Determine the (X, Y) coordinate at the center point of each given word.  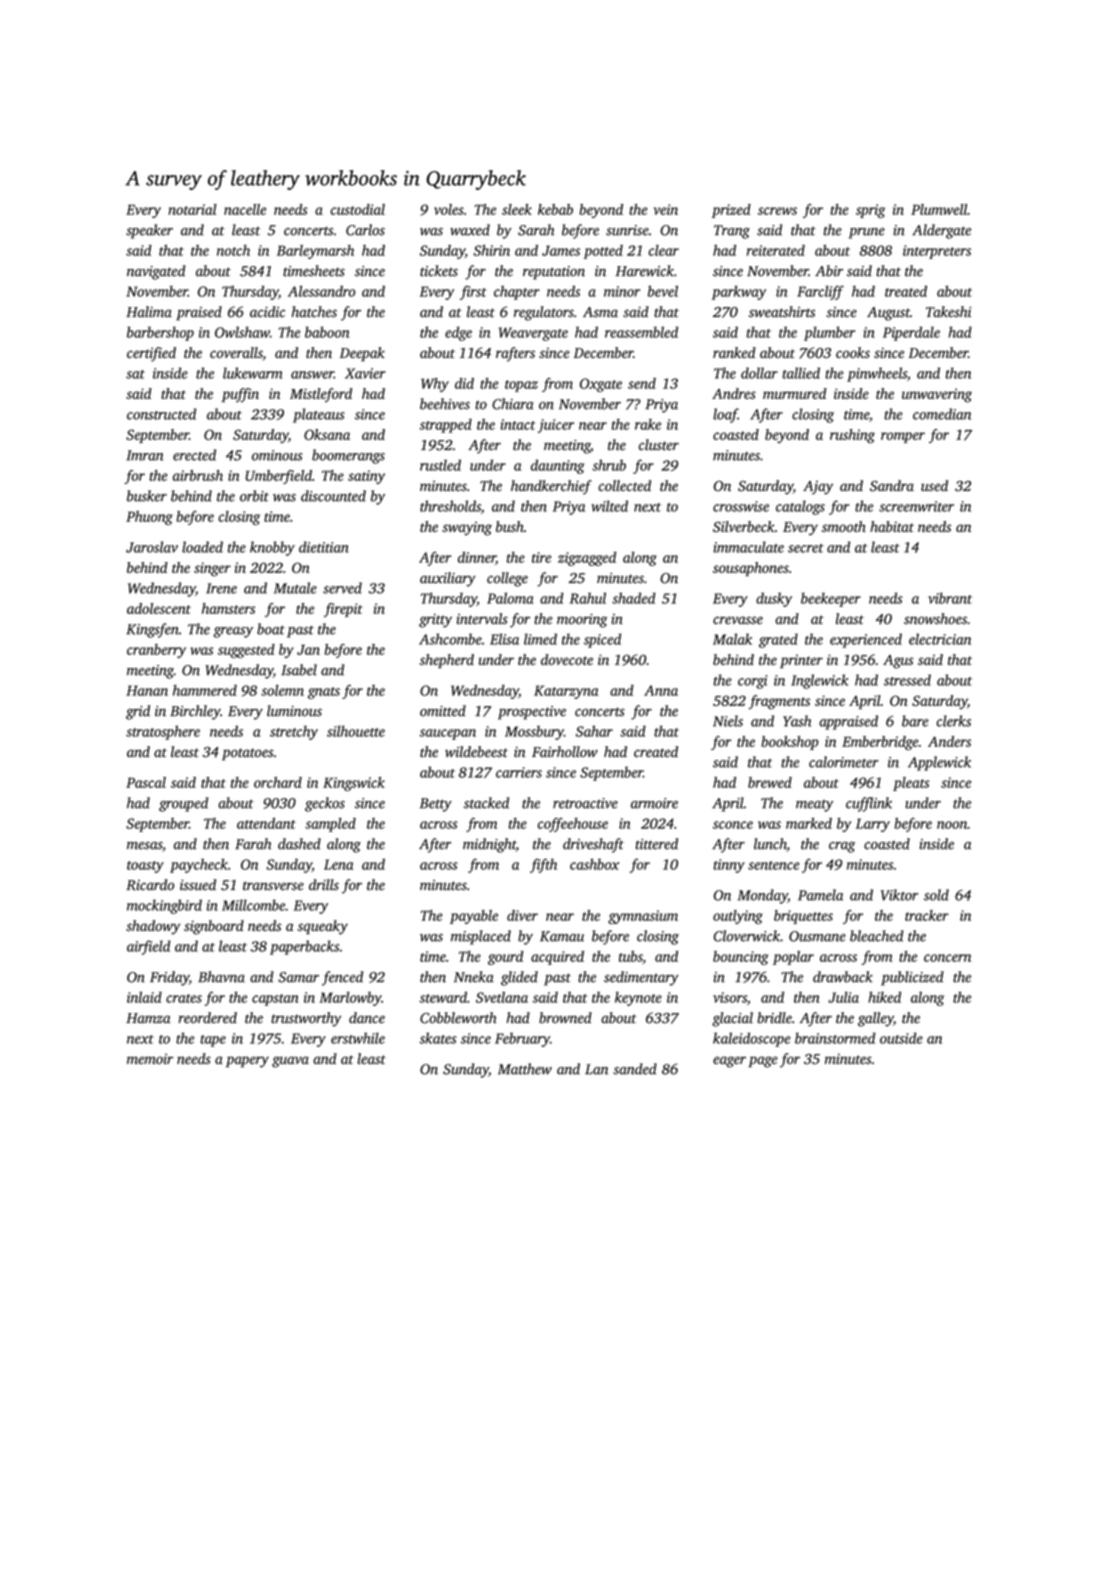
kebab (555, 209)
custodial (358, 209)
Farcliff (820, 292)
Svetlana (502, 997)
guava (290, 1062)
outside (901, 1038)
